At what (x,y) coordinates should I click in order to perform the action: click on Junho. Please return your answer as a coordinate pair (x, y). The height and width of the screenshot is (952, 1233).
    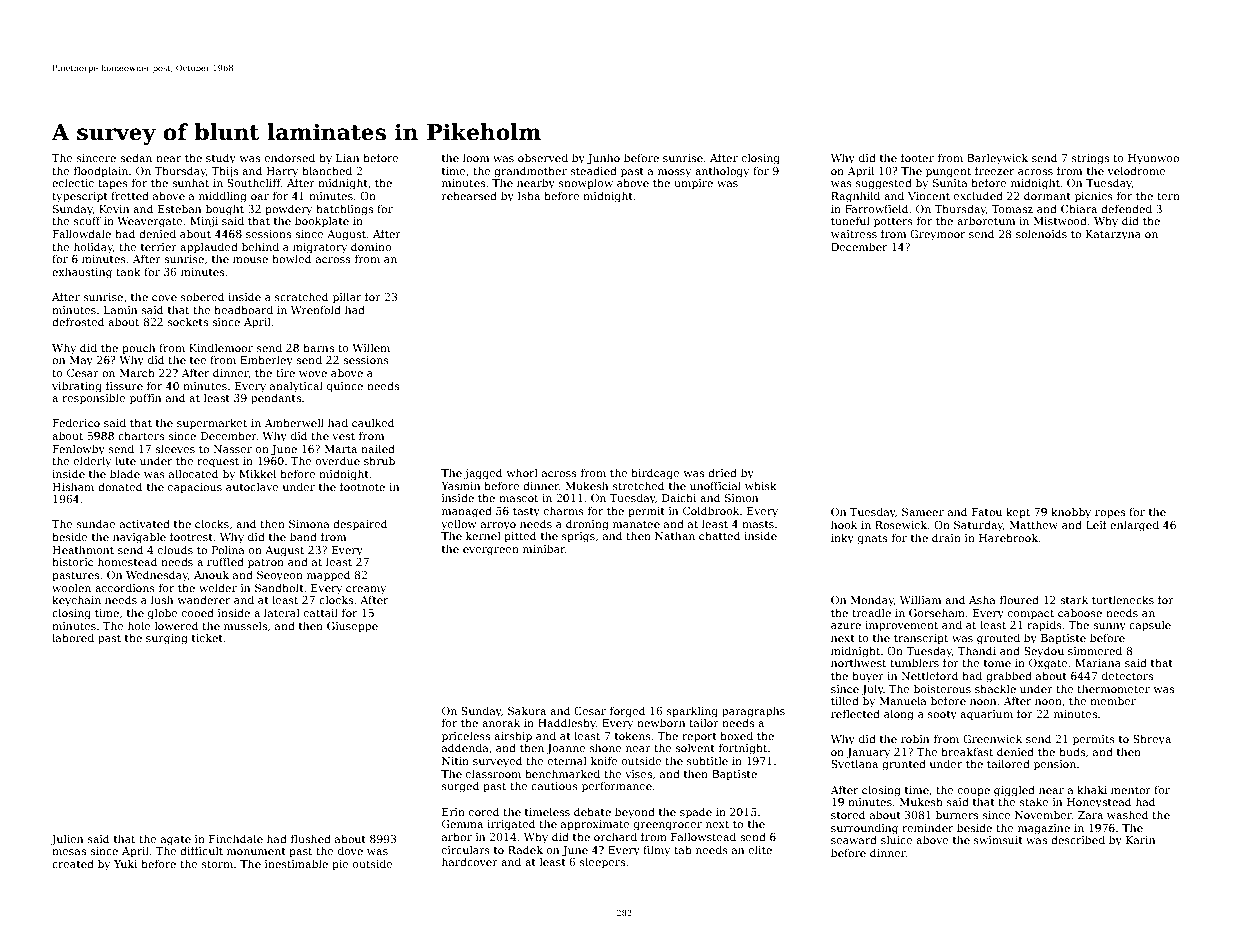
    Looking at the image, I should click on (603, 158).
